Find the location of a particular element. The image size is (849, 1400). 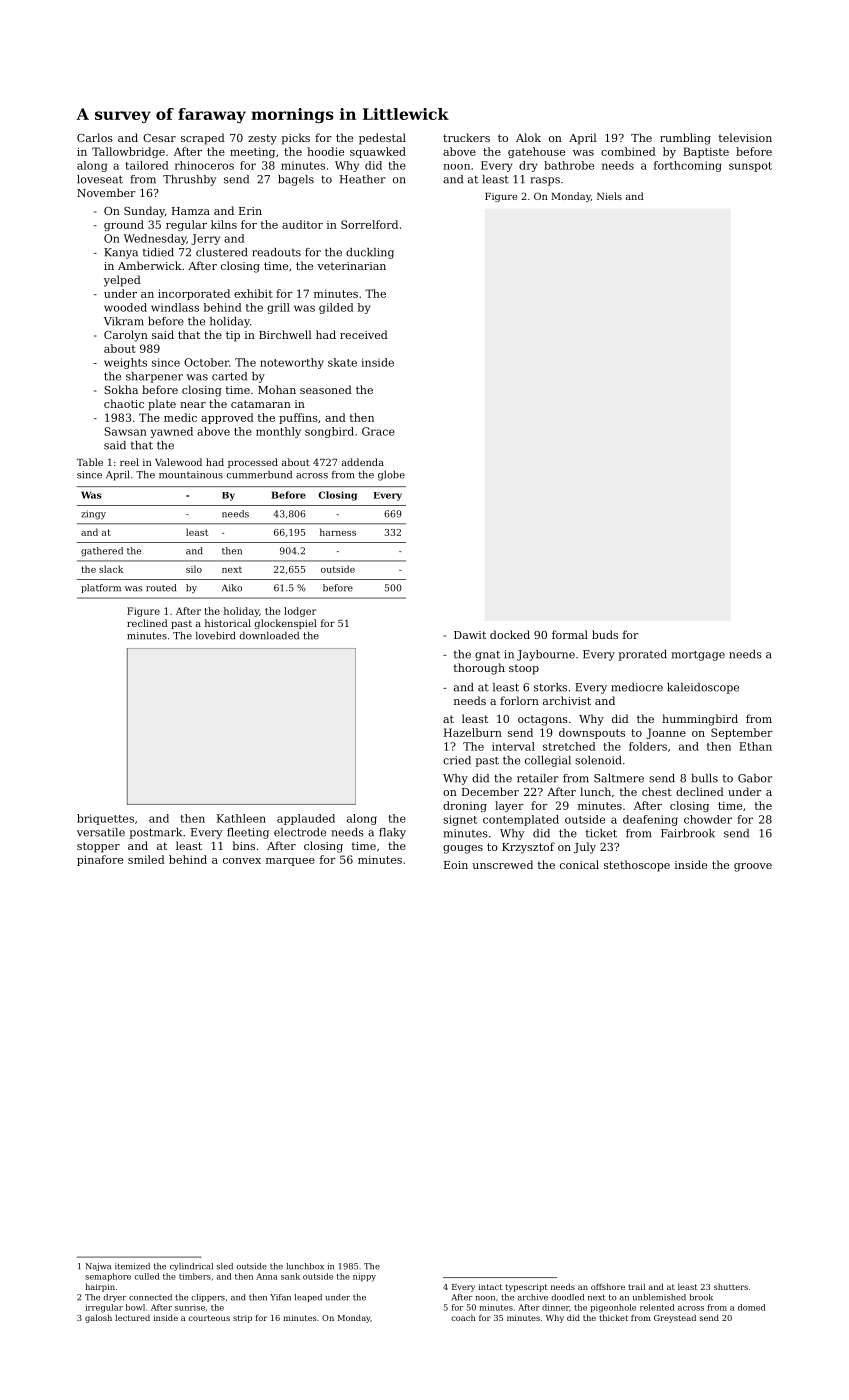

Najwa is located at coordinates (98, 1267).
